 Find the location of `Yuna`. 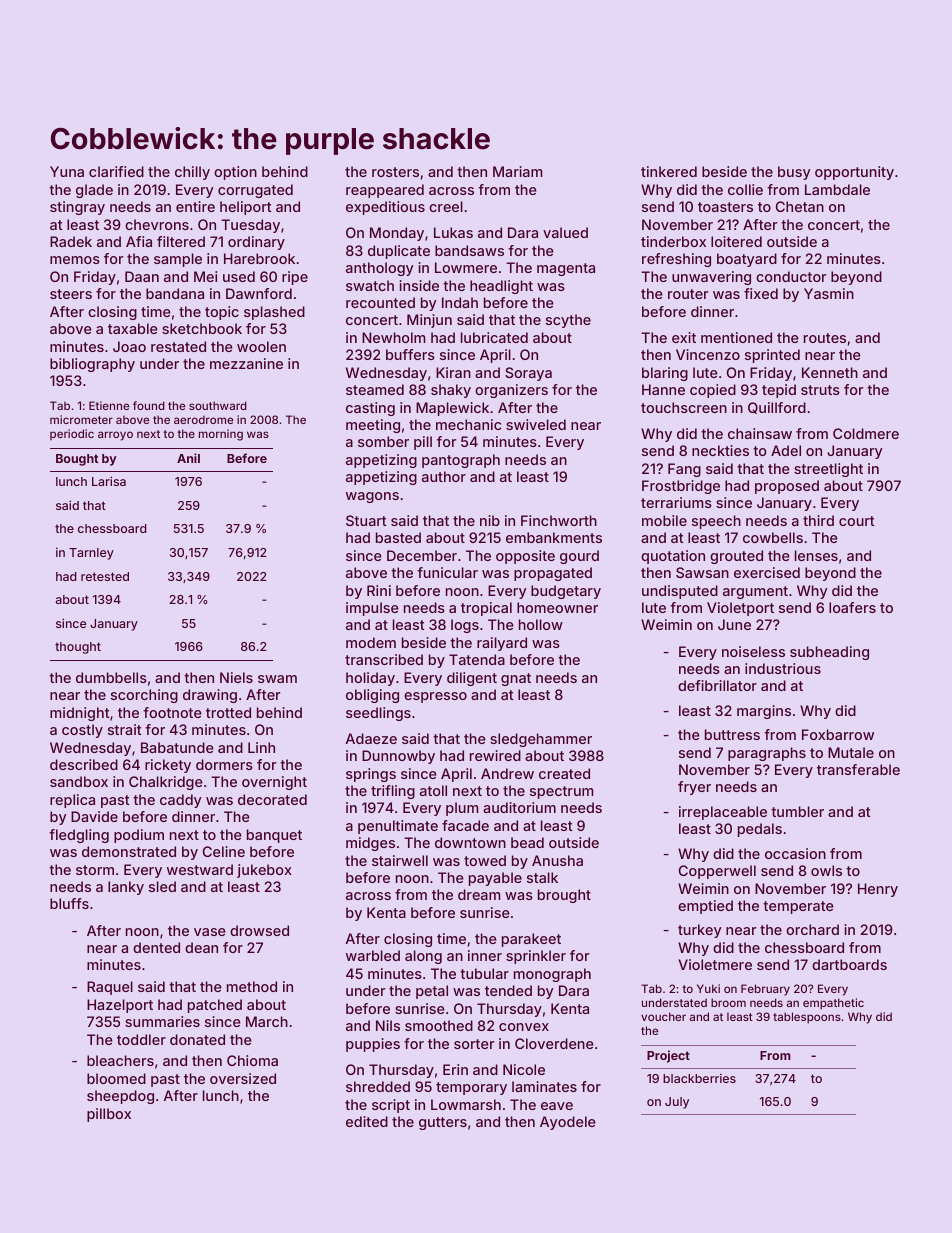

Yuna is located at coordinates (67, 171).
